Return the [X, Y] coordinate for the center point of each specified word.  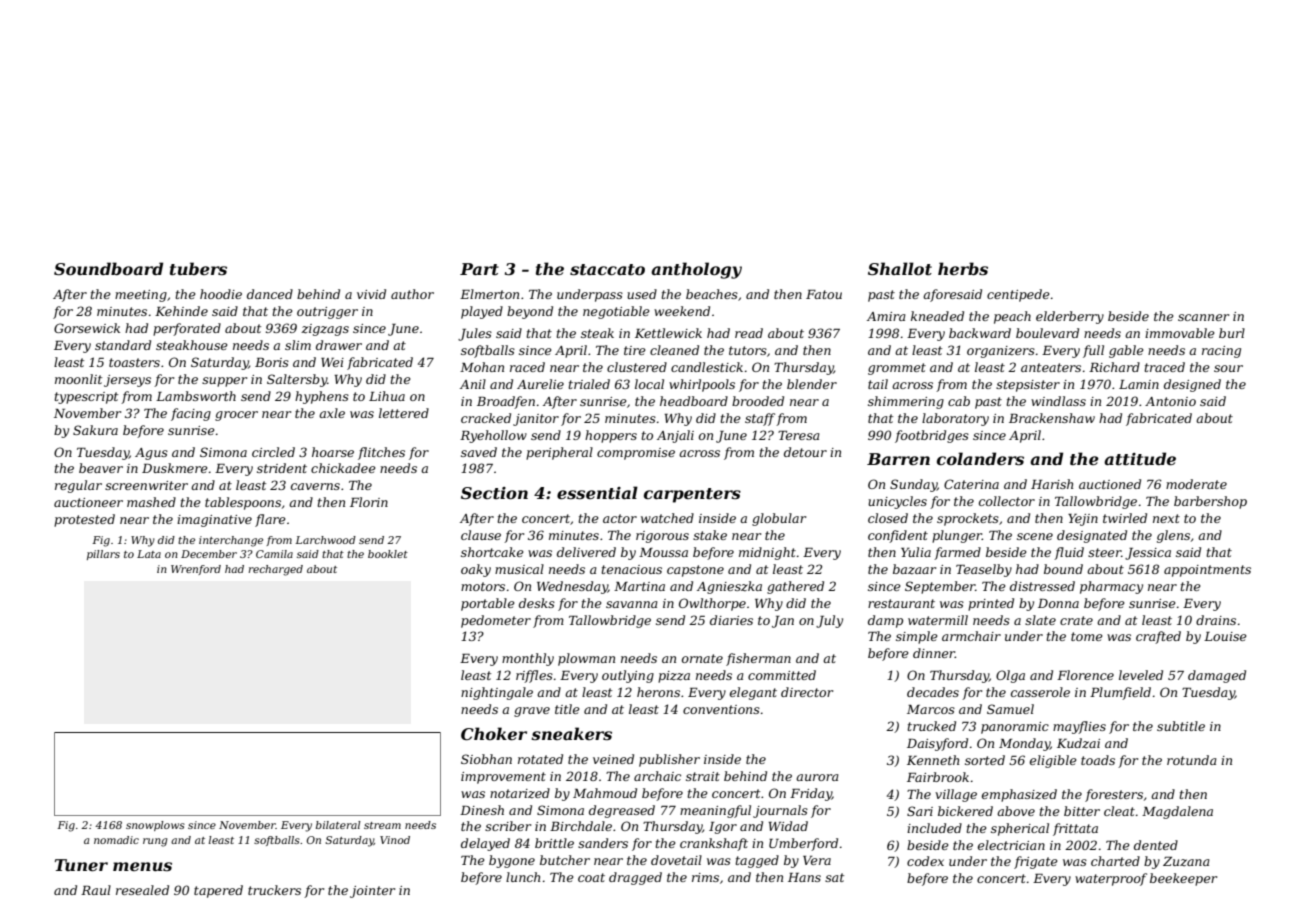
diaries [731, 620]
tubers [198, 268]
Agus [151, 454]
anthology [696, 270]
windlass [1058, 401]
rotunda [1192, 760]
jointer [372, 892]
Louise [1225, 636]
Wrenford [196, 570]
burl [1232, 333]
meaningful [715, 811]
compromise [636, 454]
